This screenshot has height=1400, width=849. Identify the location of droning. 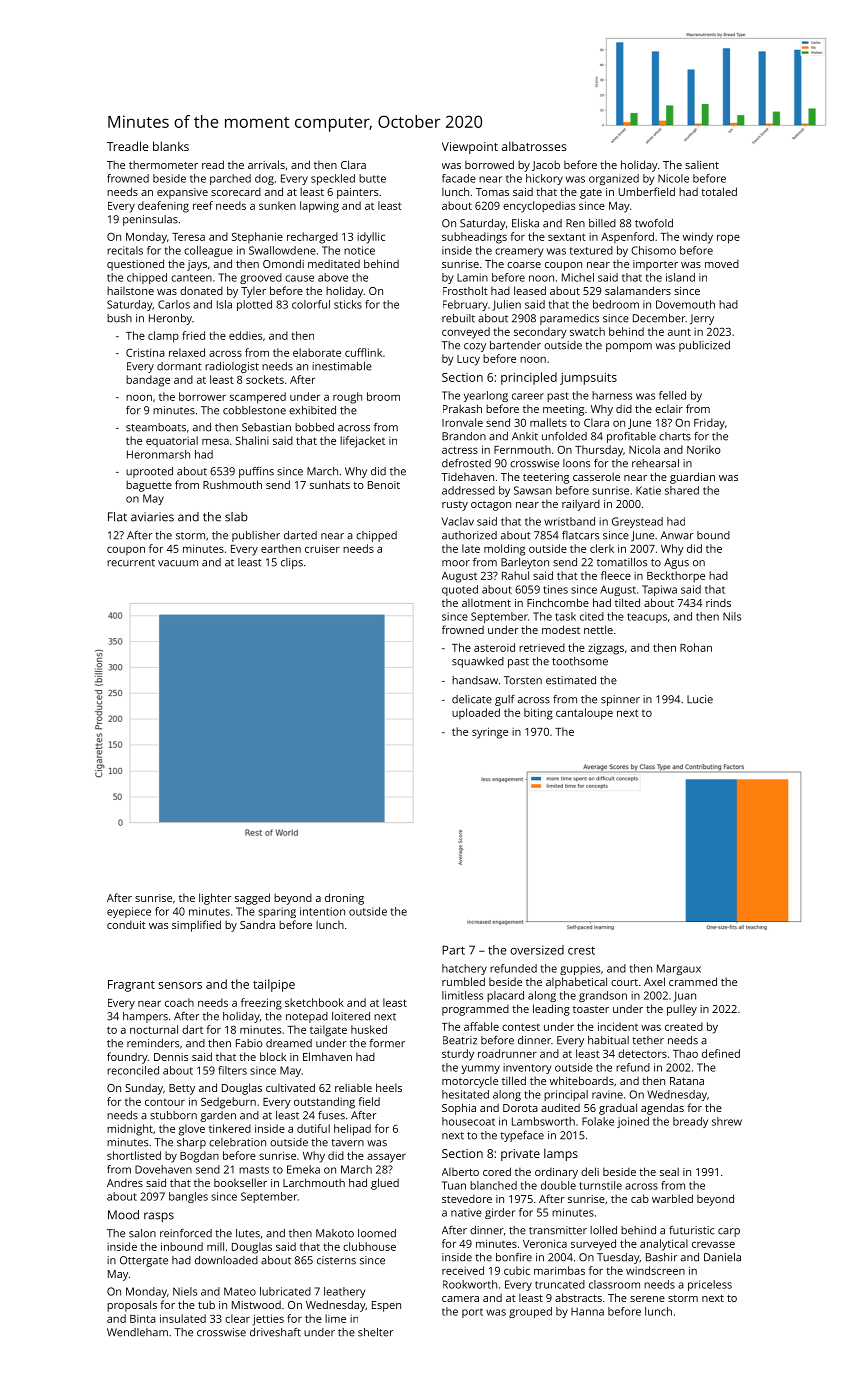
(344, 899).
